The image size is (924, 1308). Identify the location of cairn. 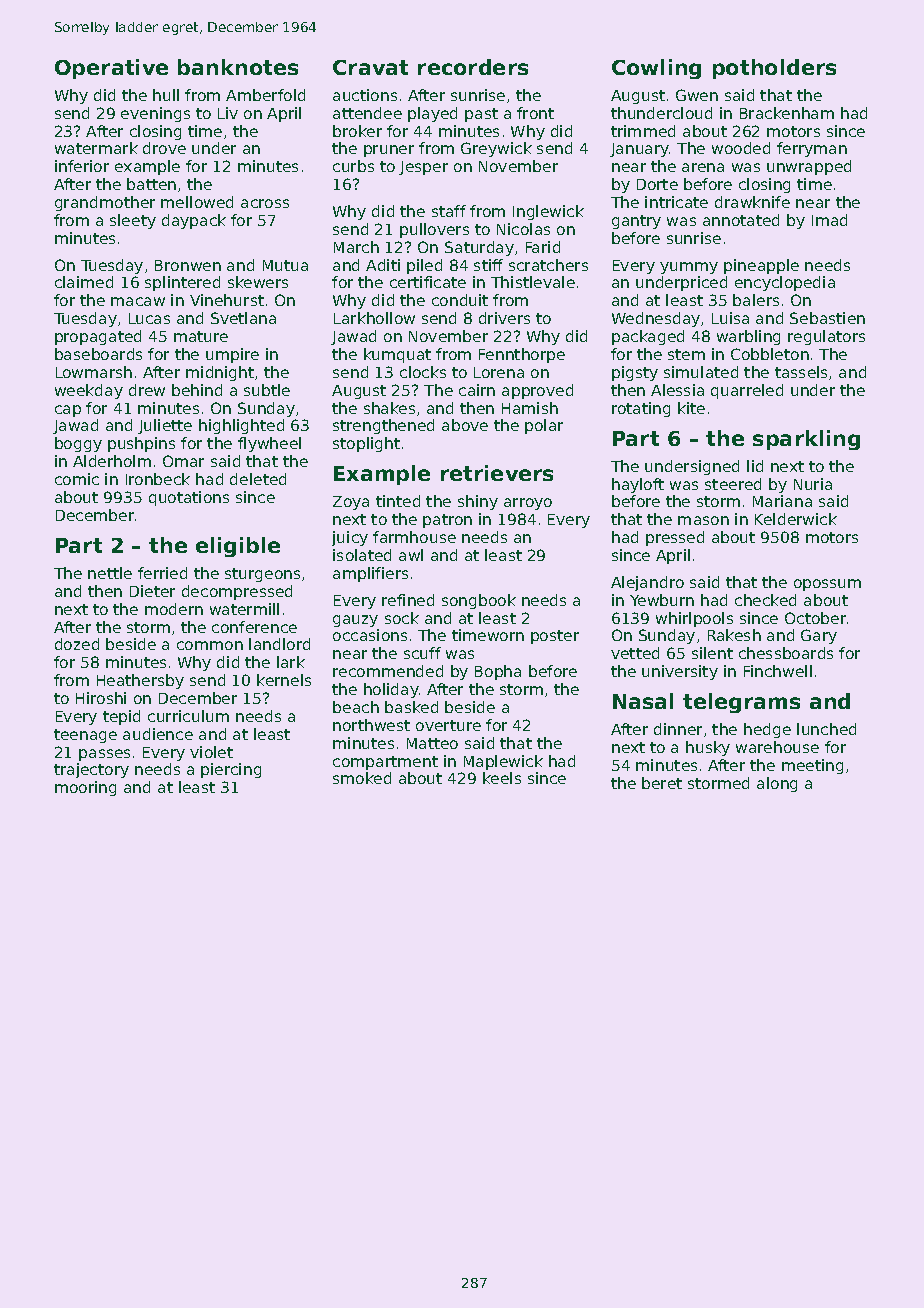
(477, 390).
